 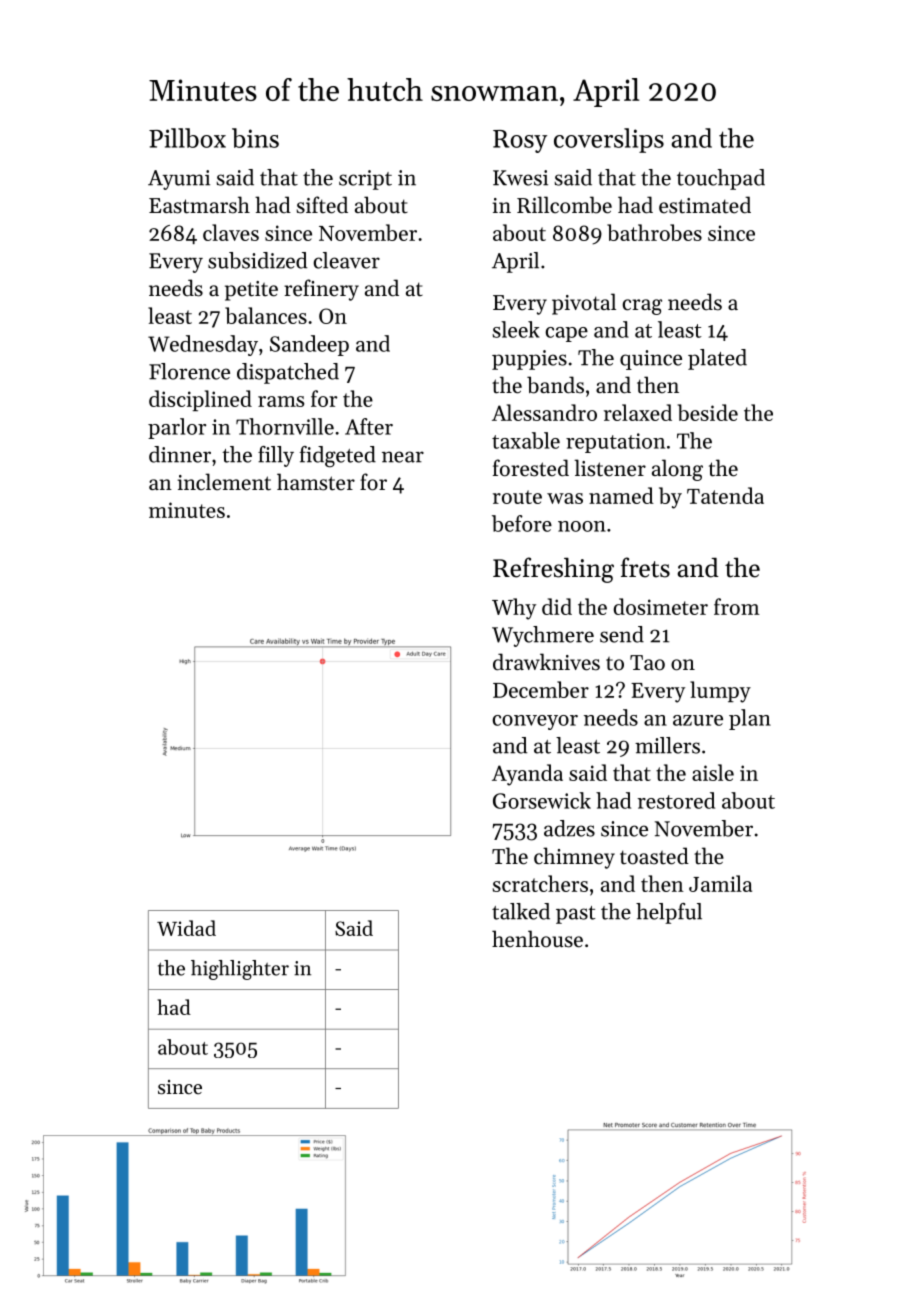 What do you see at coordinates (179, 180) in the screenshot?
I see `Ayumi` at bounding box center [179, 180].
